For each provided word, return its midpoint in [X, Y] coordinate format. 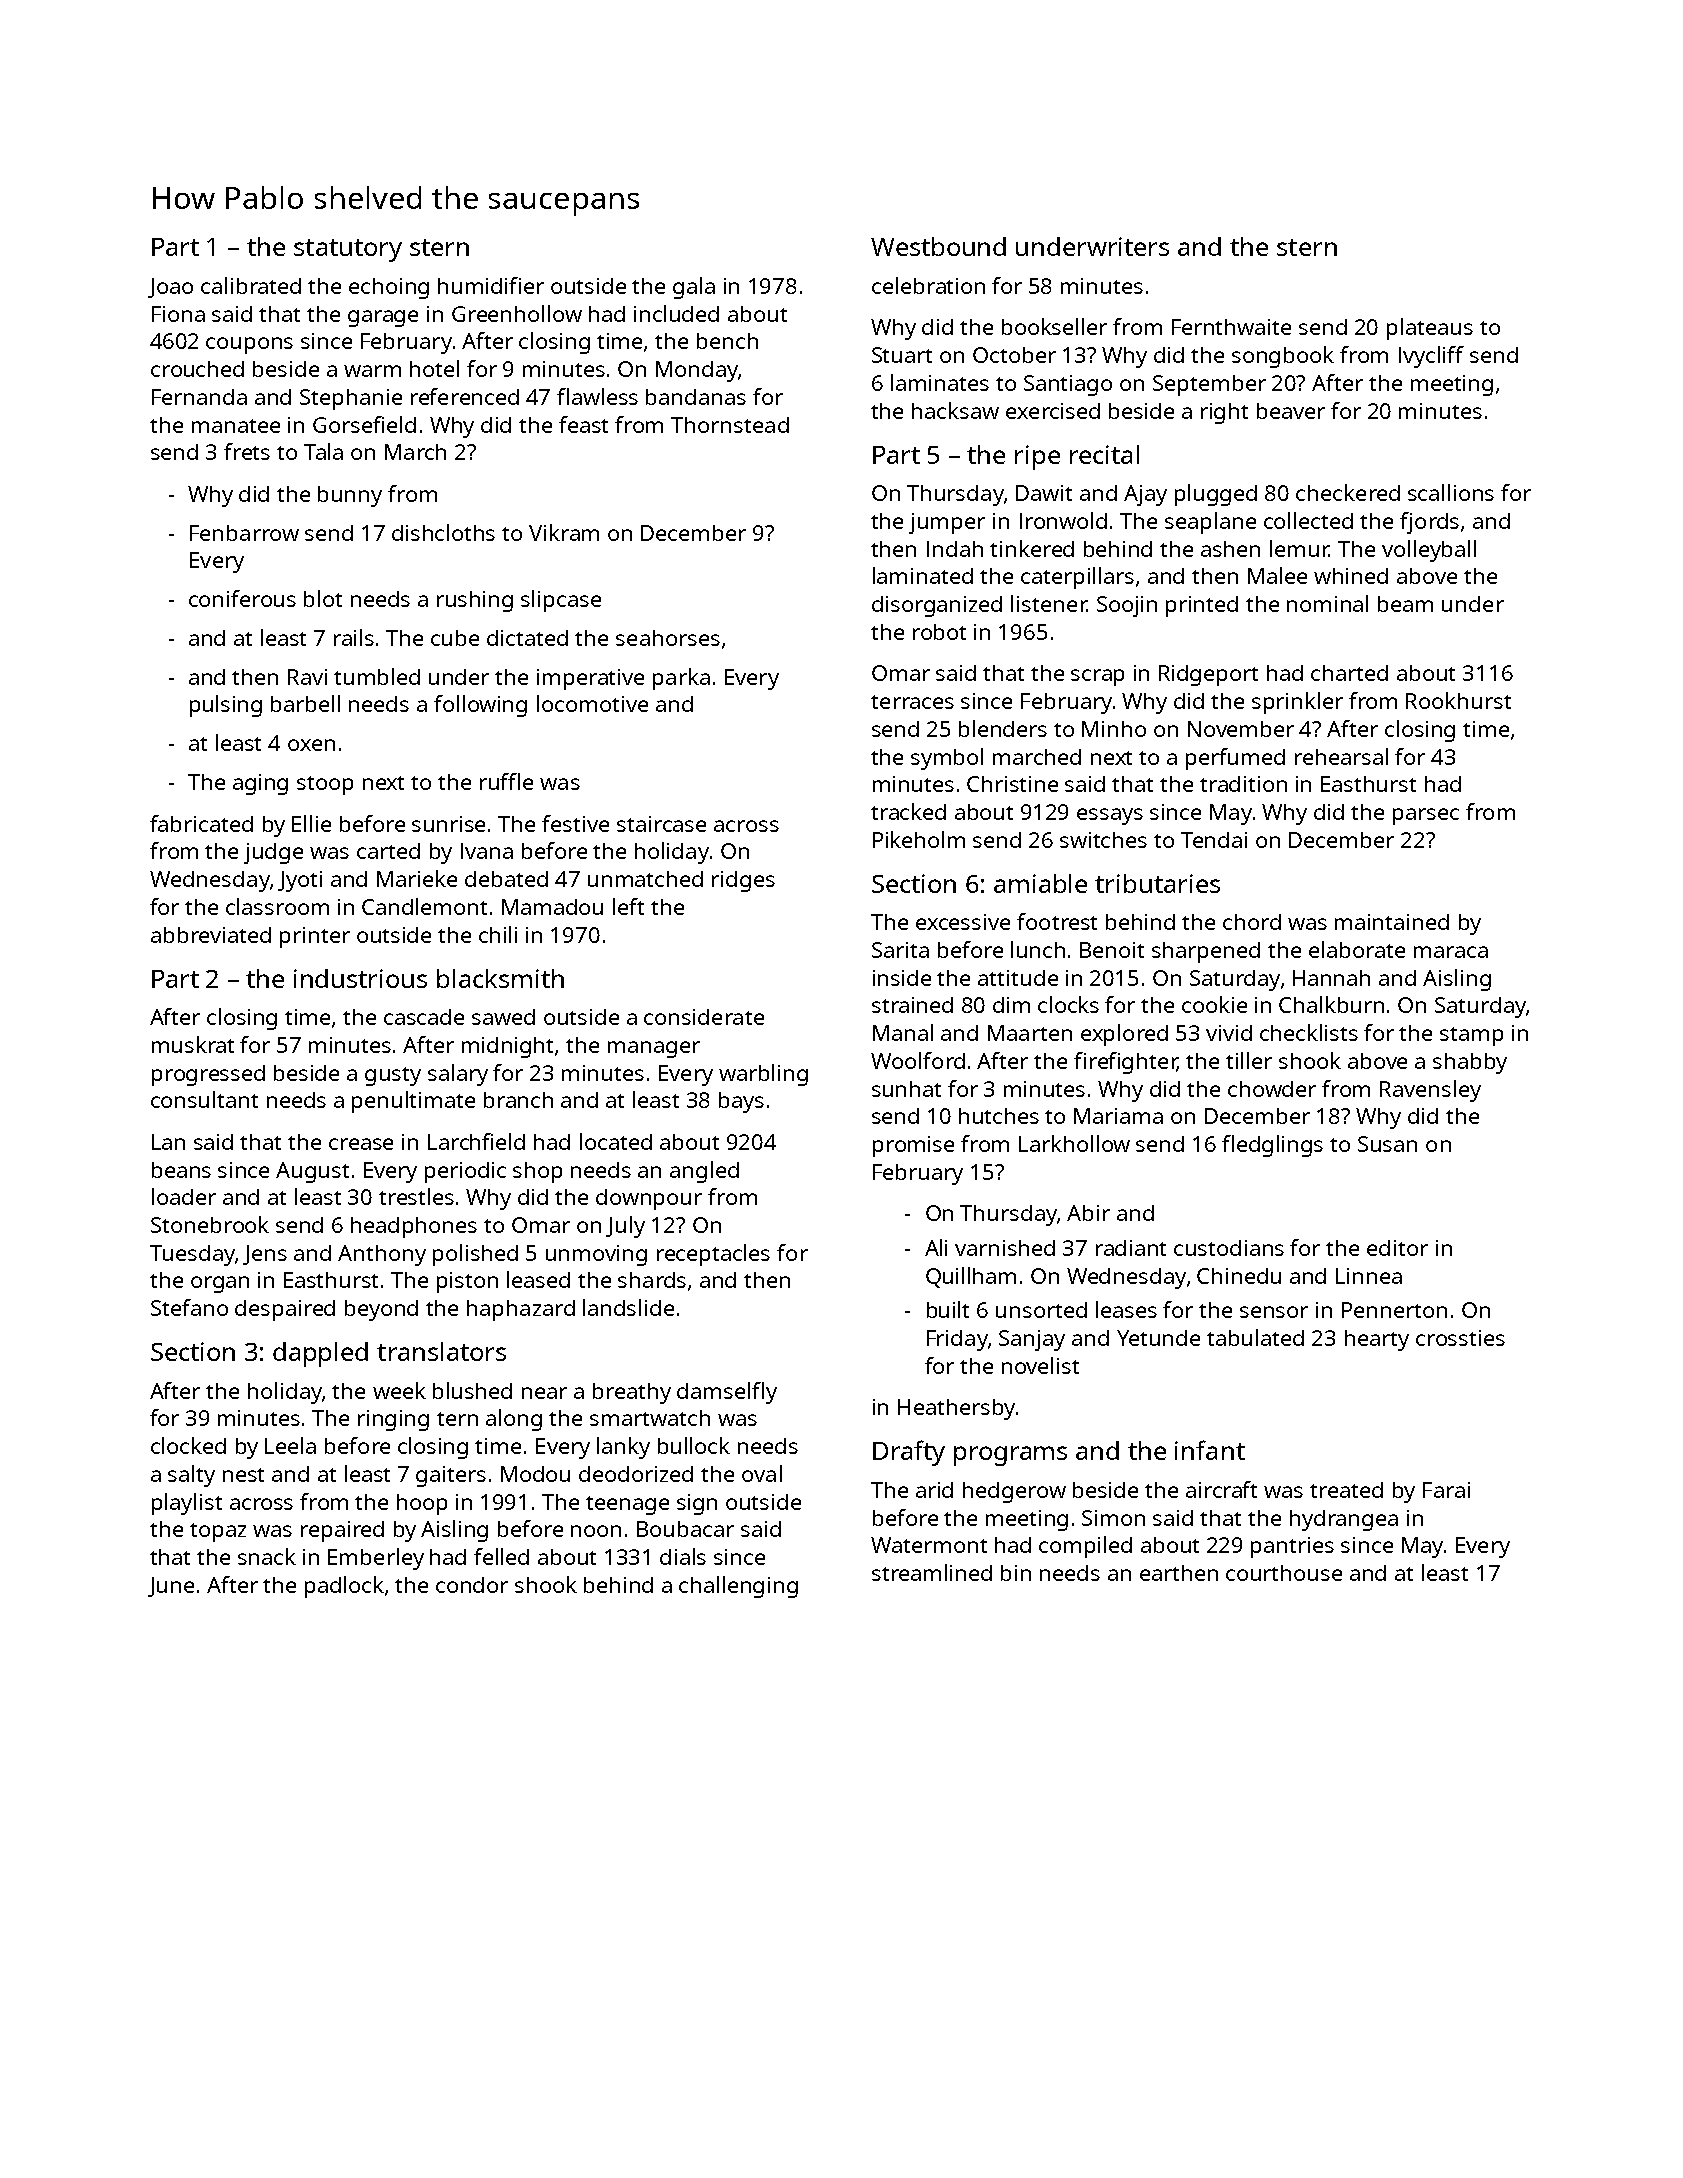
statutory [348, 250]
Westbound [938, 246]
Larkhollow [1074, 1143]
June [171, 1587]
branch [518, 1100]
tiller [1249, 1060]
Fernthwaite [1231, 327]
